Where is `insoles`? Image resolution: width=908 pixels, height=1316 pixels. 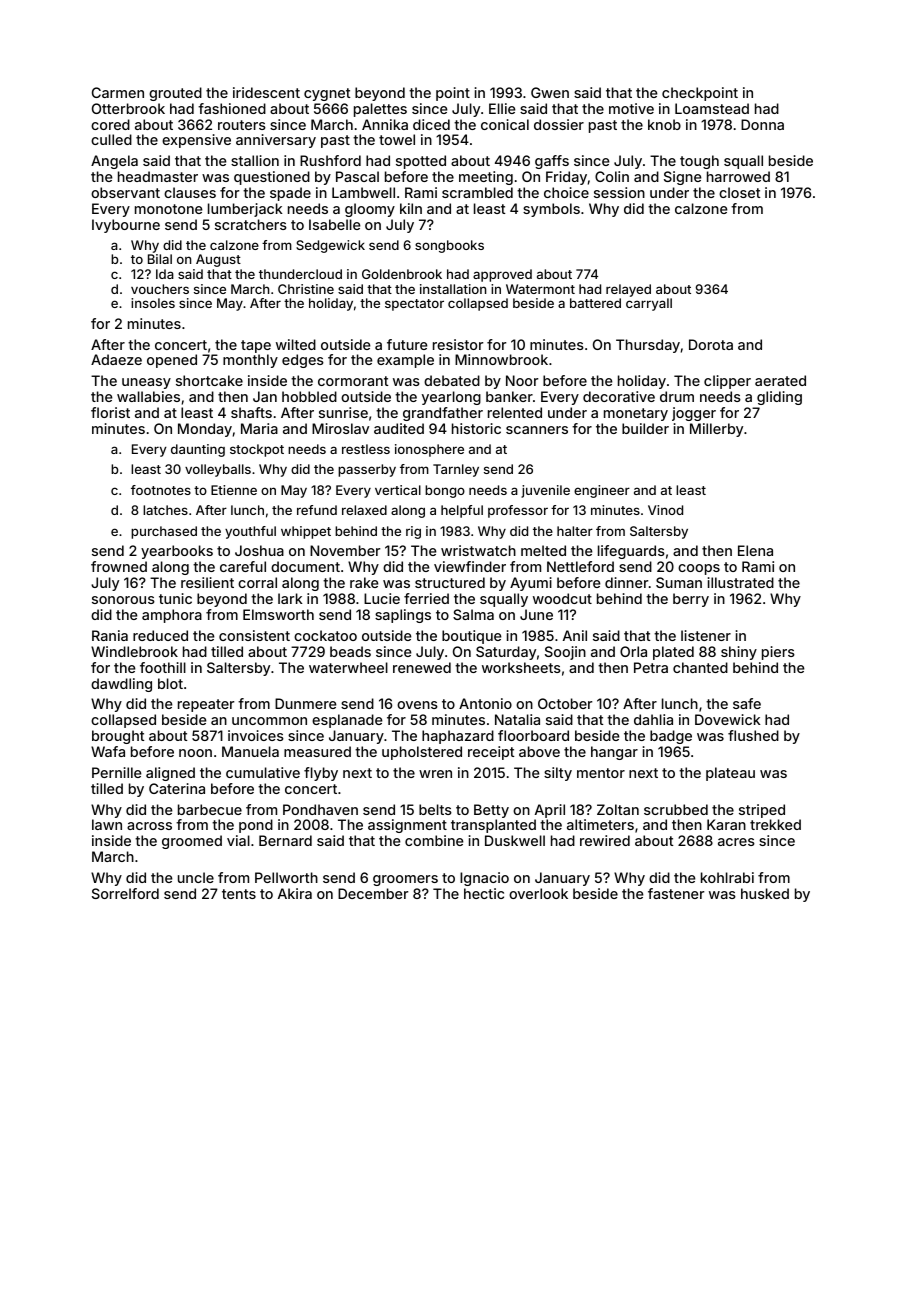
insoles is located at coordinates (153, 303).
